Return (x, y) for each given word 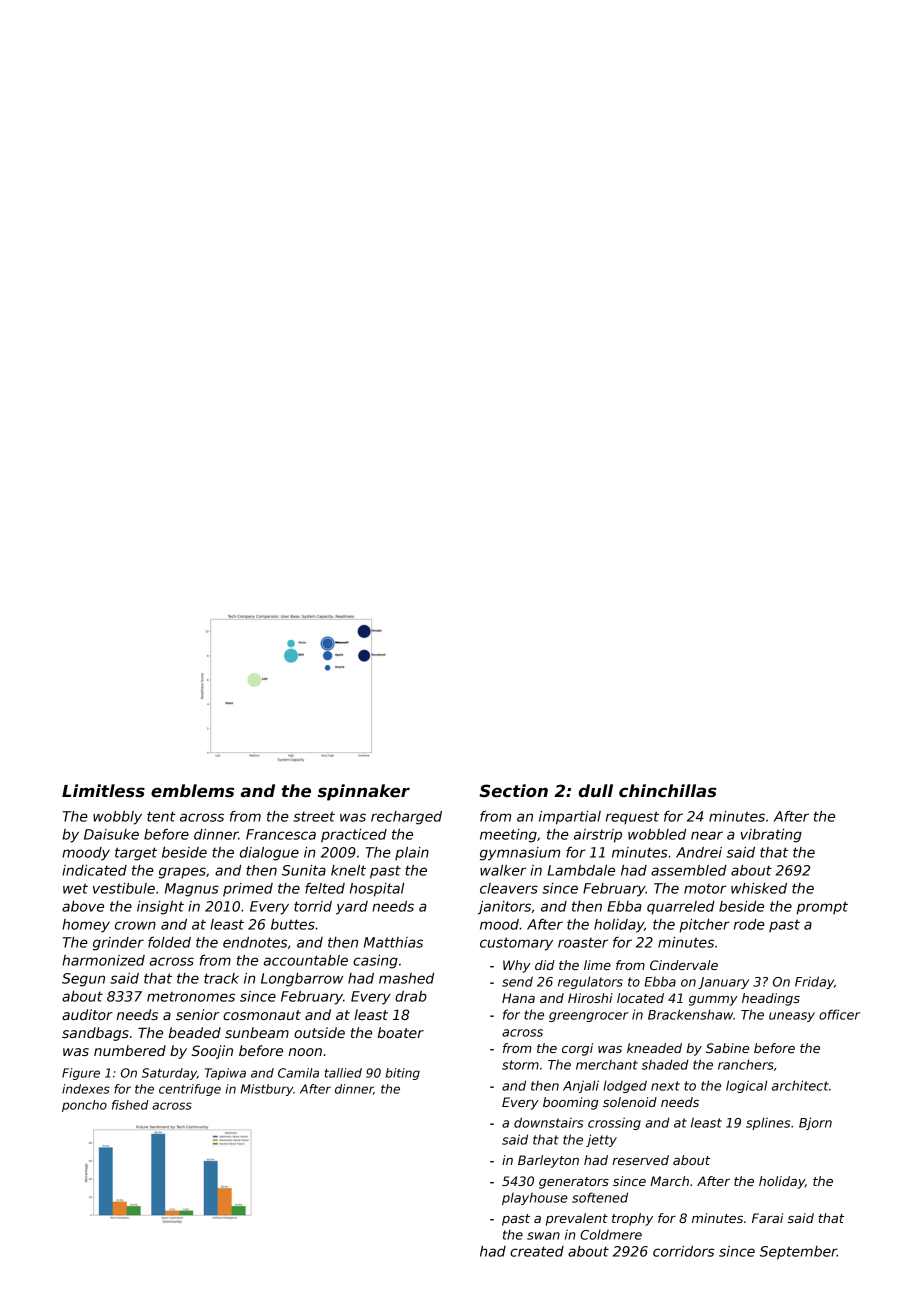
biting (403, 1074)
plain (412, 853)
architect (800, 1085)
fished (130, 1105)
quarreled (681, 908)
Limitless (103, 791)
